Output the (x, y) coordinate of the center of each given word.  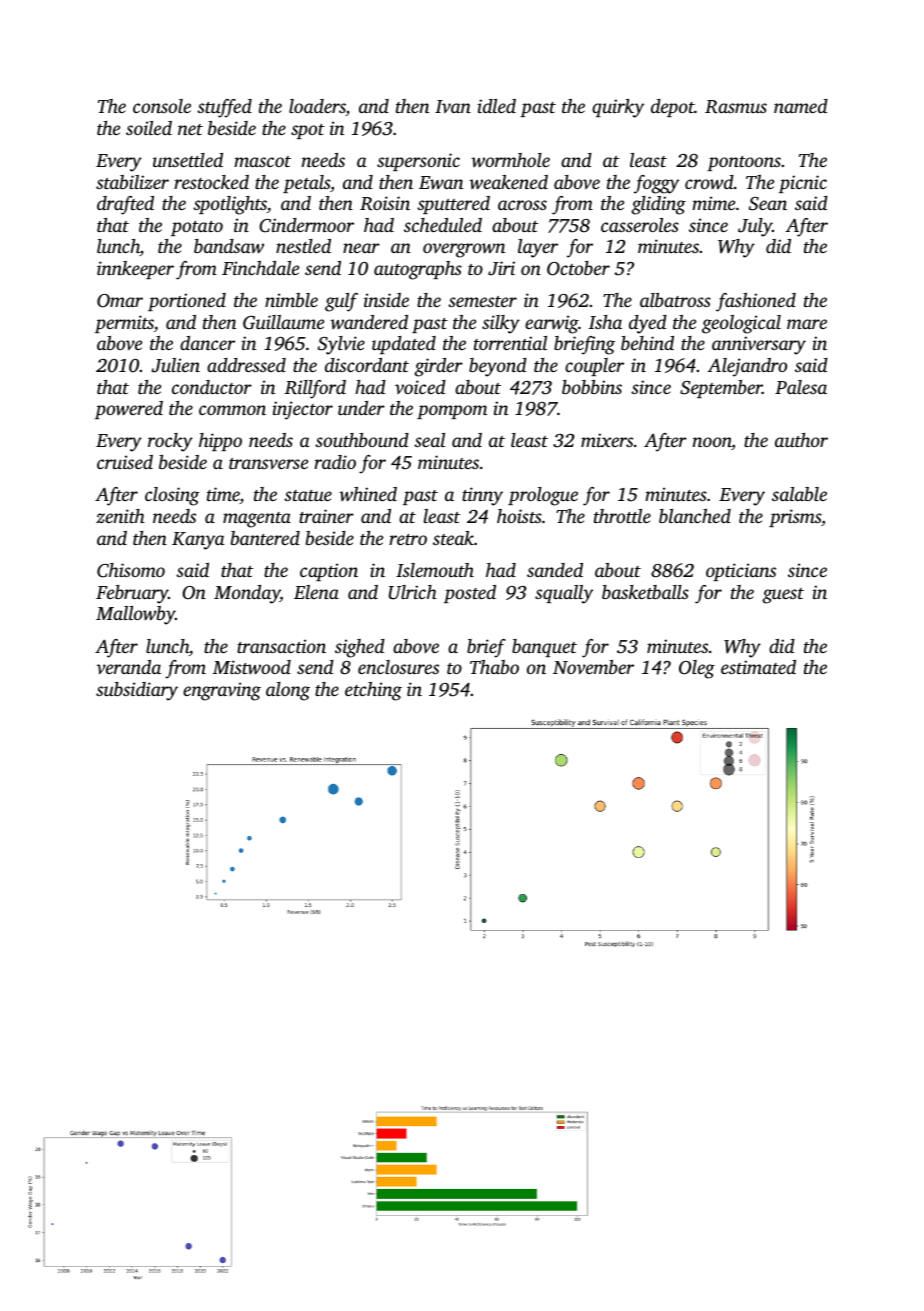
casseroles (640, 225)
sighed (360, 648)
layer (538, 248)
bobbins (592, 387)
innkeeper (135, 270)
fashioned (756, 302)
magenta (257, 520)
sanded (555, 570)
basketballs (645, 592)
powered (129, 410)
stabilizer (132, 182)
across (522, 205)
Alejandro (747, 367)
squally (564, 594)
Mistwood (252, 667)
